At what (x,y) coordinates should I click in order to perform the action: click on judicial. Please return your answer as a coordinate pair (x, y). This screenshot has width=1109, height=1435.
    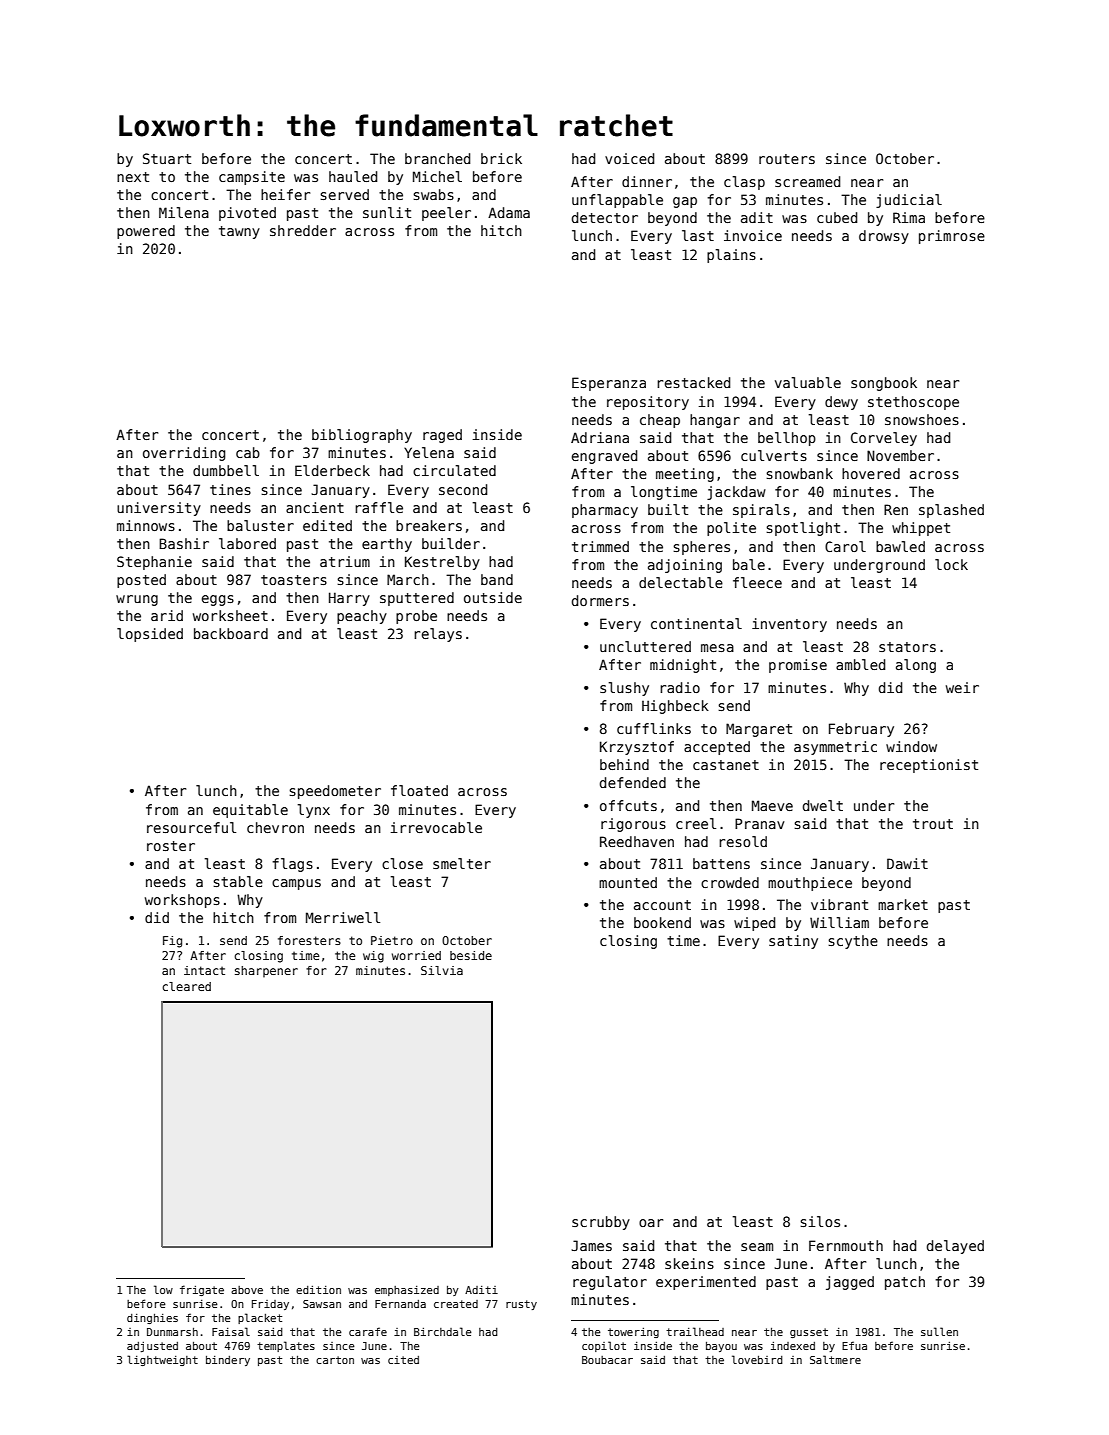
    Looking at the image, I should click on (909, 201).
